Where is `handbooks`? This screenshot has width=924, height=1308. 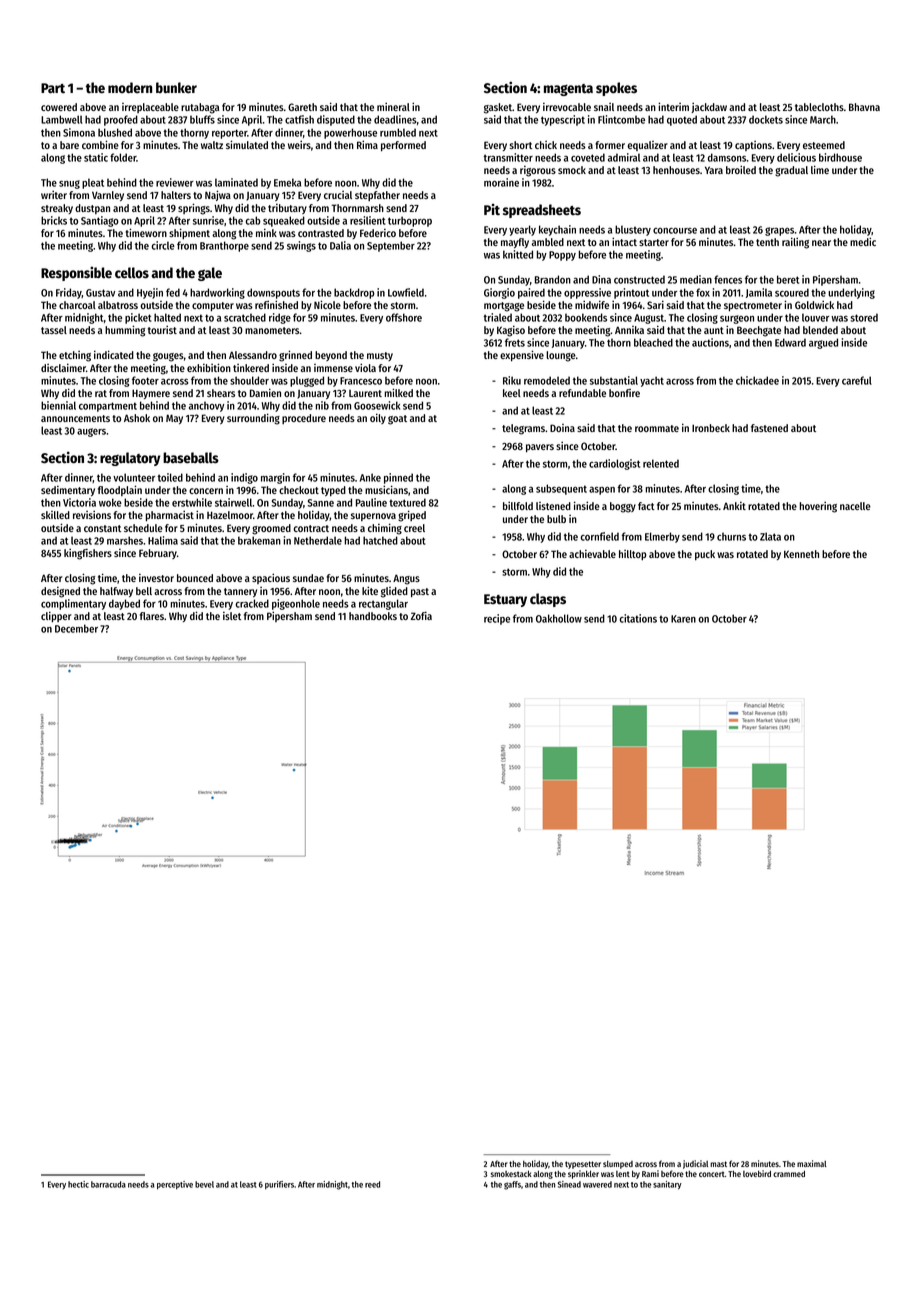
handbooks is located at coordinates (373, 616).
